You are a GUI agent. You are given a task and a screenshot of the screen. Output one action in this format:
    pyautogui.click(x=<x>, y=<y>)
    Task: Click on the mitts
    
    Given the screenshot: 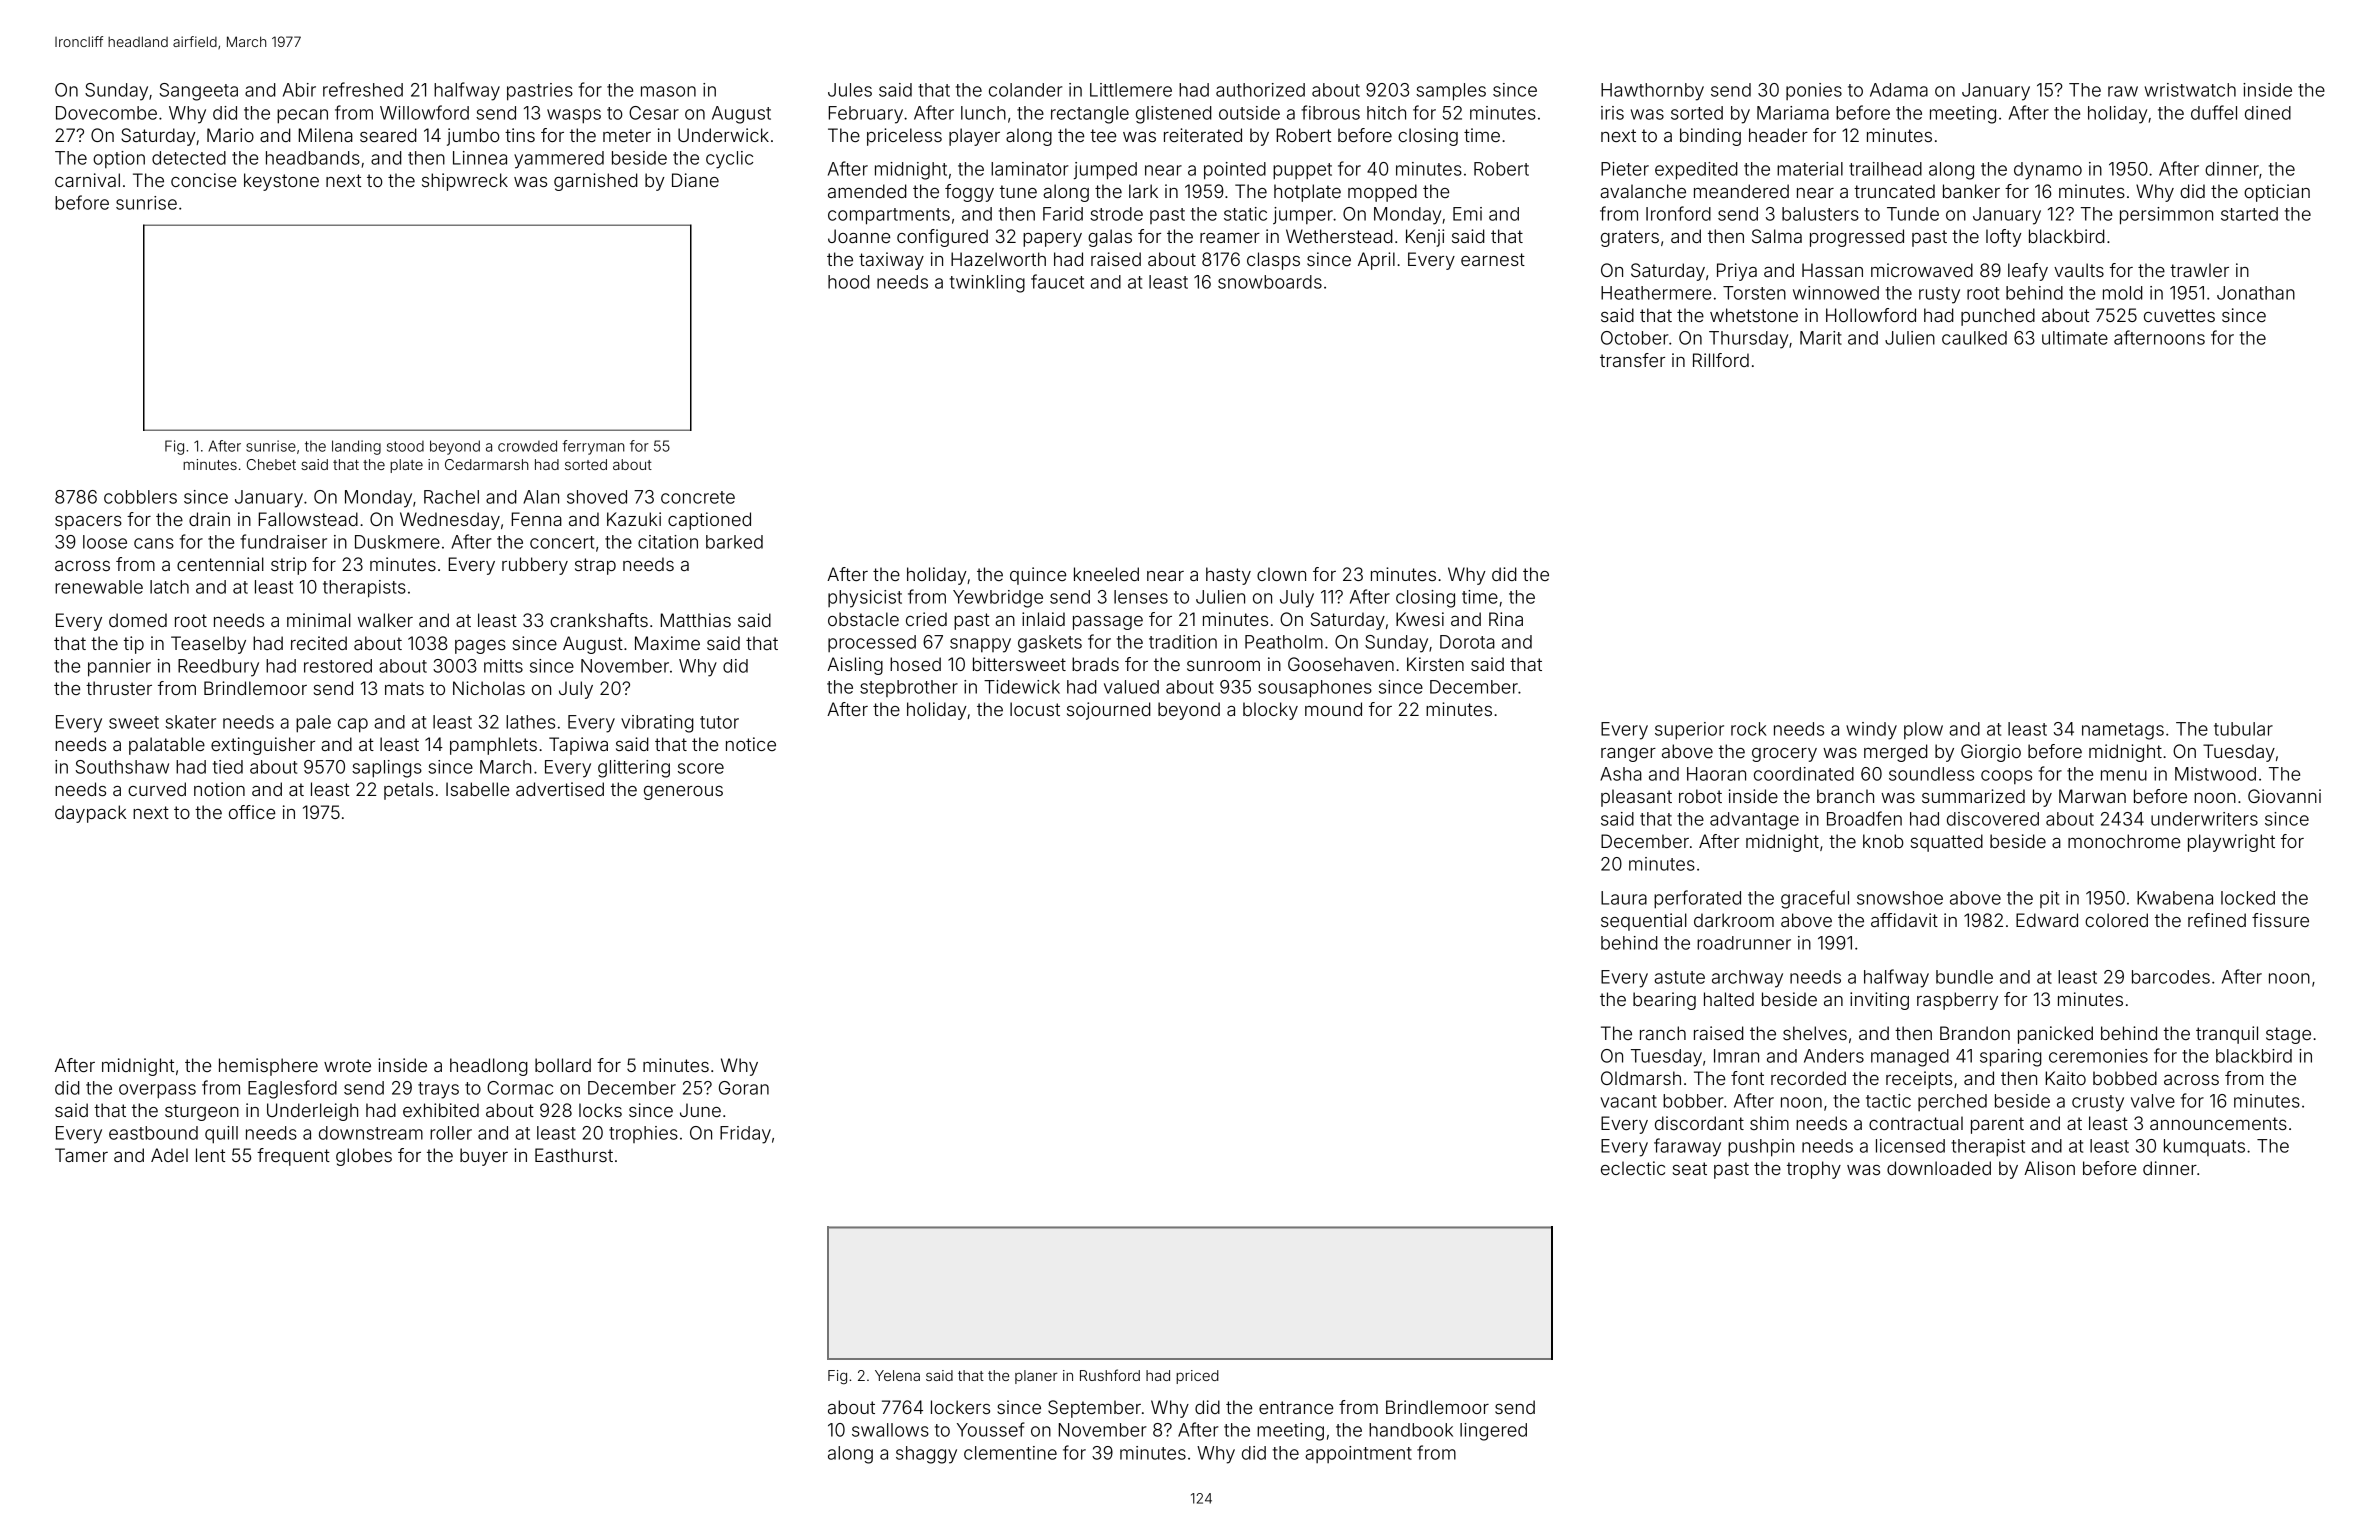 What is the action you would take?
    pyautogui.click(x=503, y=666)
